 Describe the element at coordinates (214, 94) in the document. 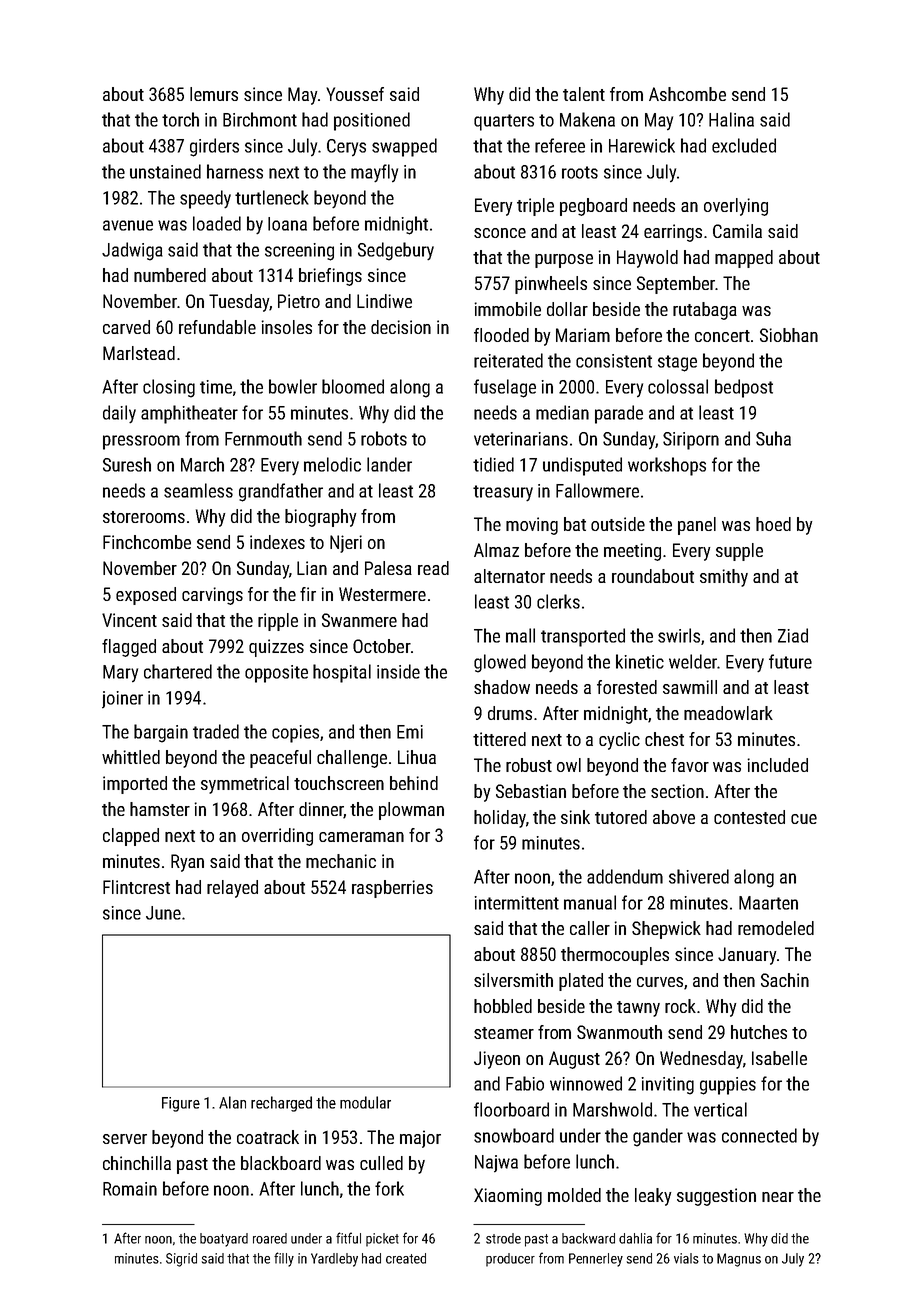

I see `lemurs` at that location.
